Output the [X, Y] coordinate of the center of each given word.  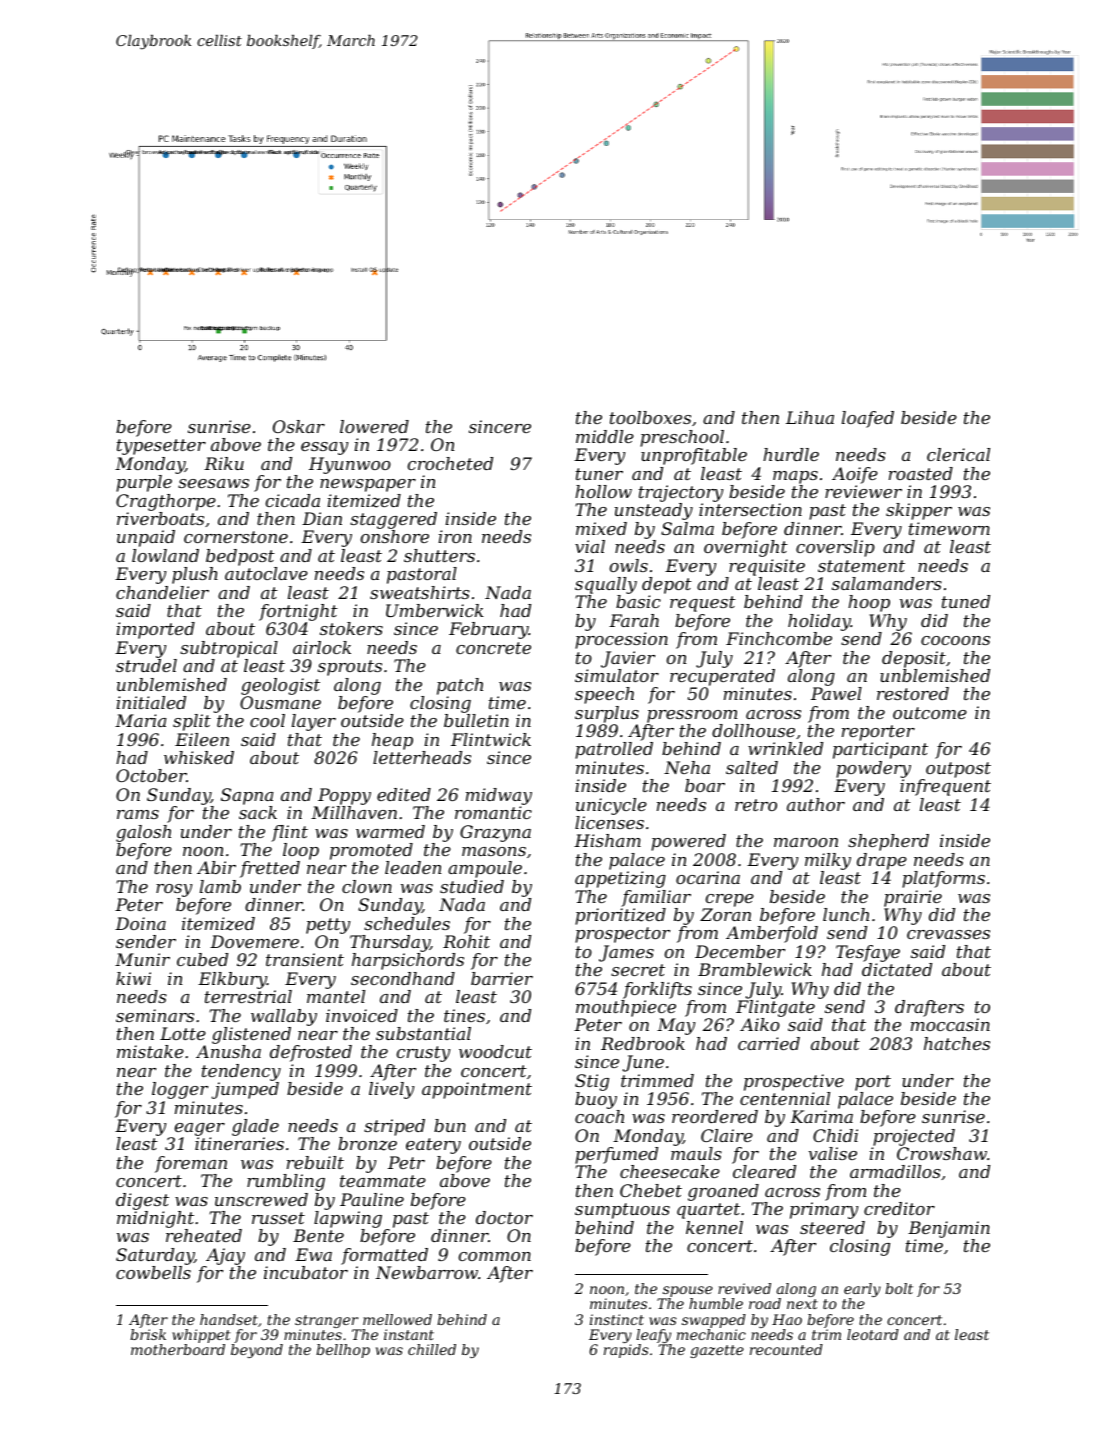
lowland [165, 555]
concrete [493, 648]
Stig [592, 1082]
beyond [257, 1351]
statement [861, 566]
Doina [140, 923]
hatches [957, 1043]
